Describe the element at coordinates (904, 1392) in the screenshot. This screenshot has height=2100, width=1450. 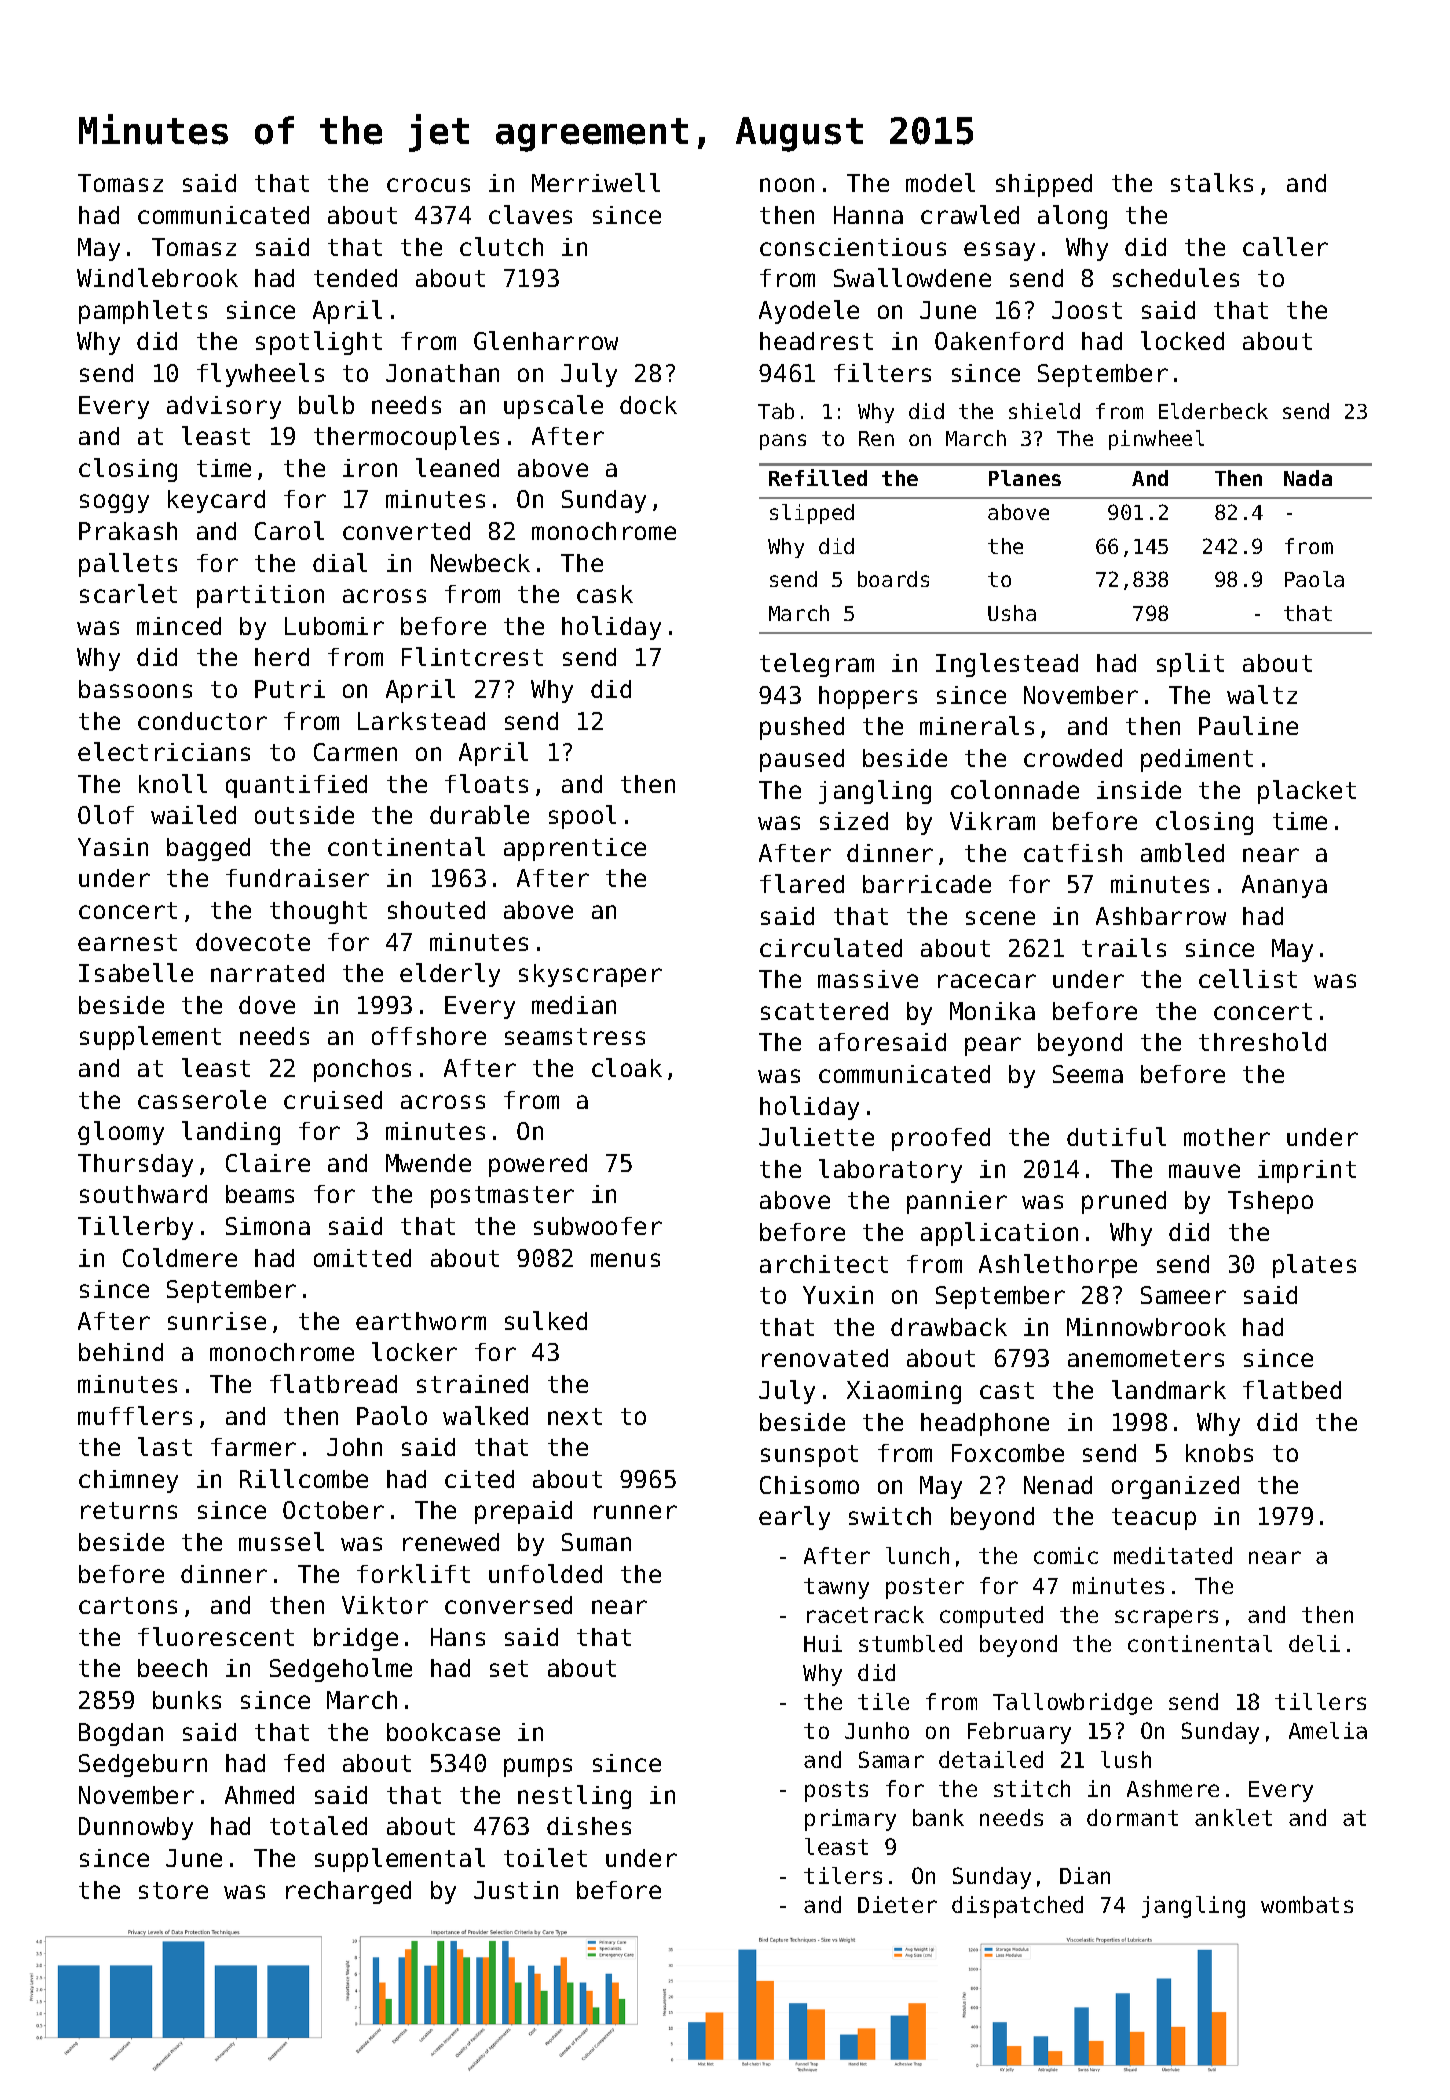
I see `Xiaoming` at that location.
